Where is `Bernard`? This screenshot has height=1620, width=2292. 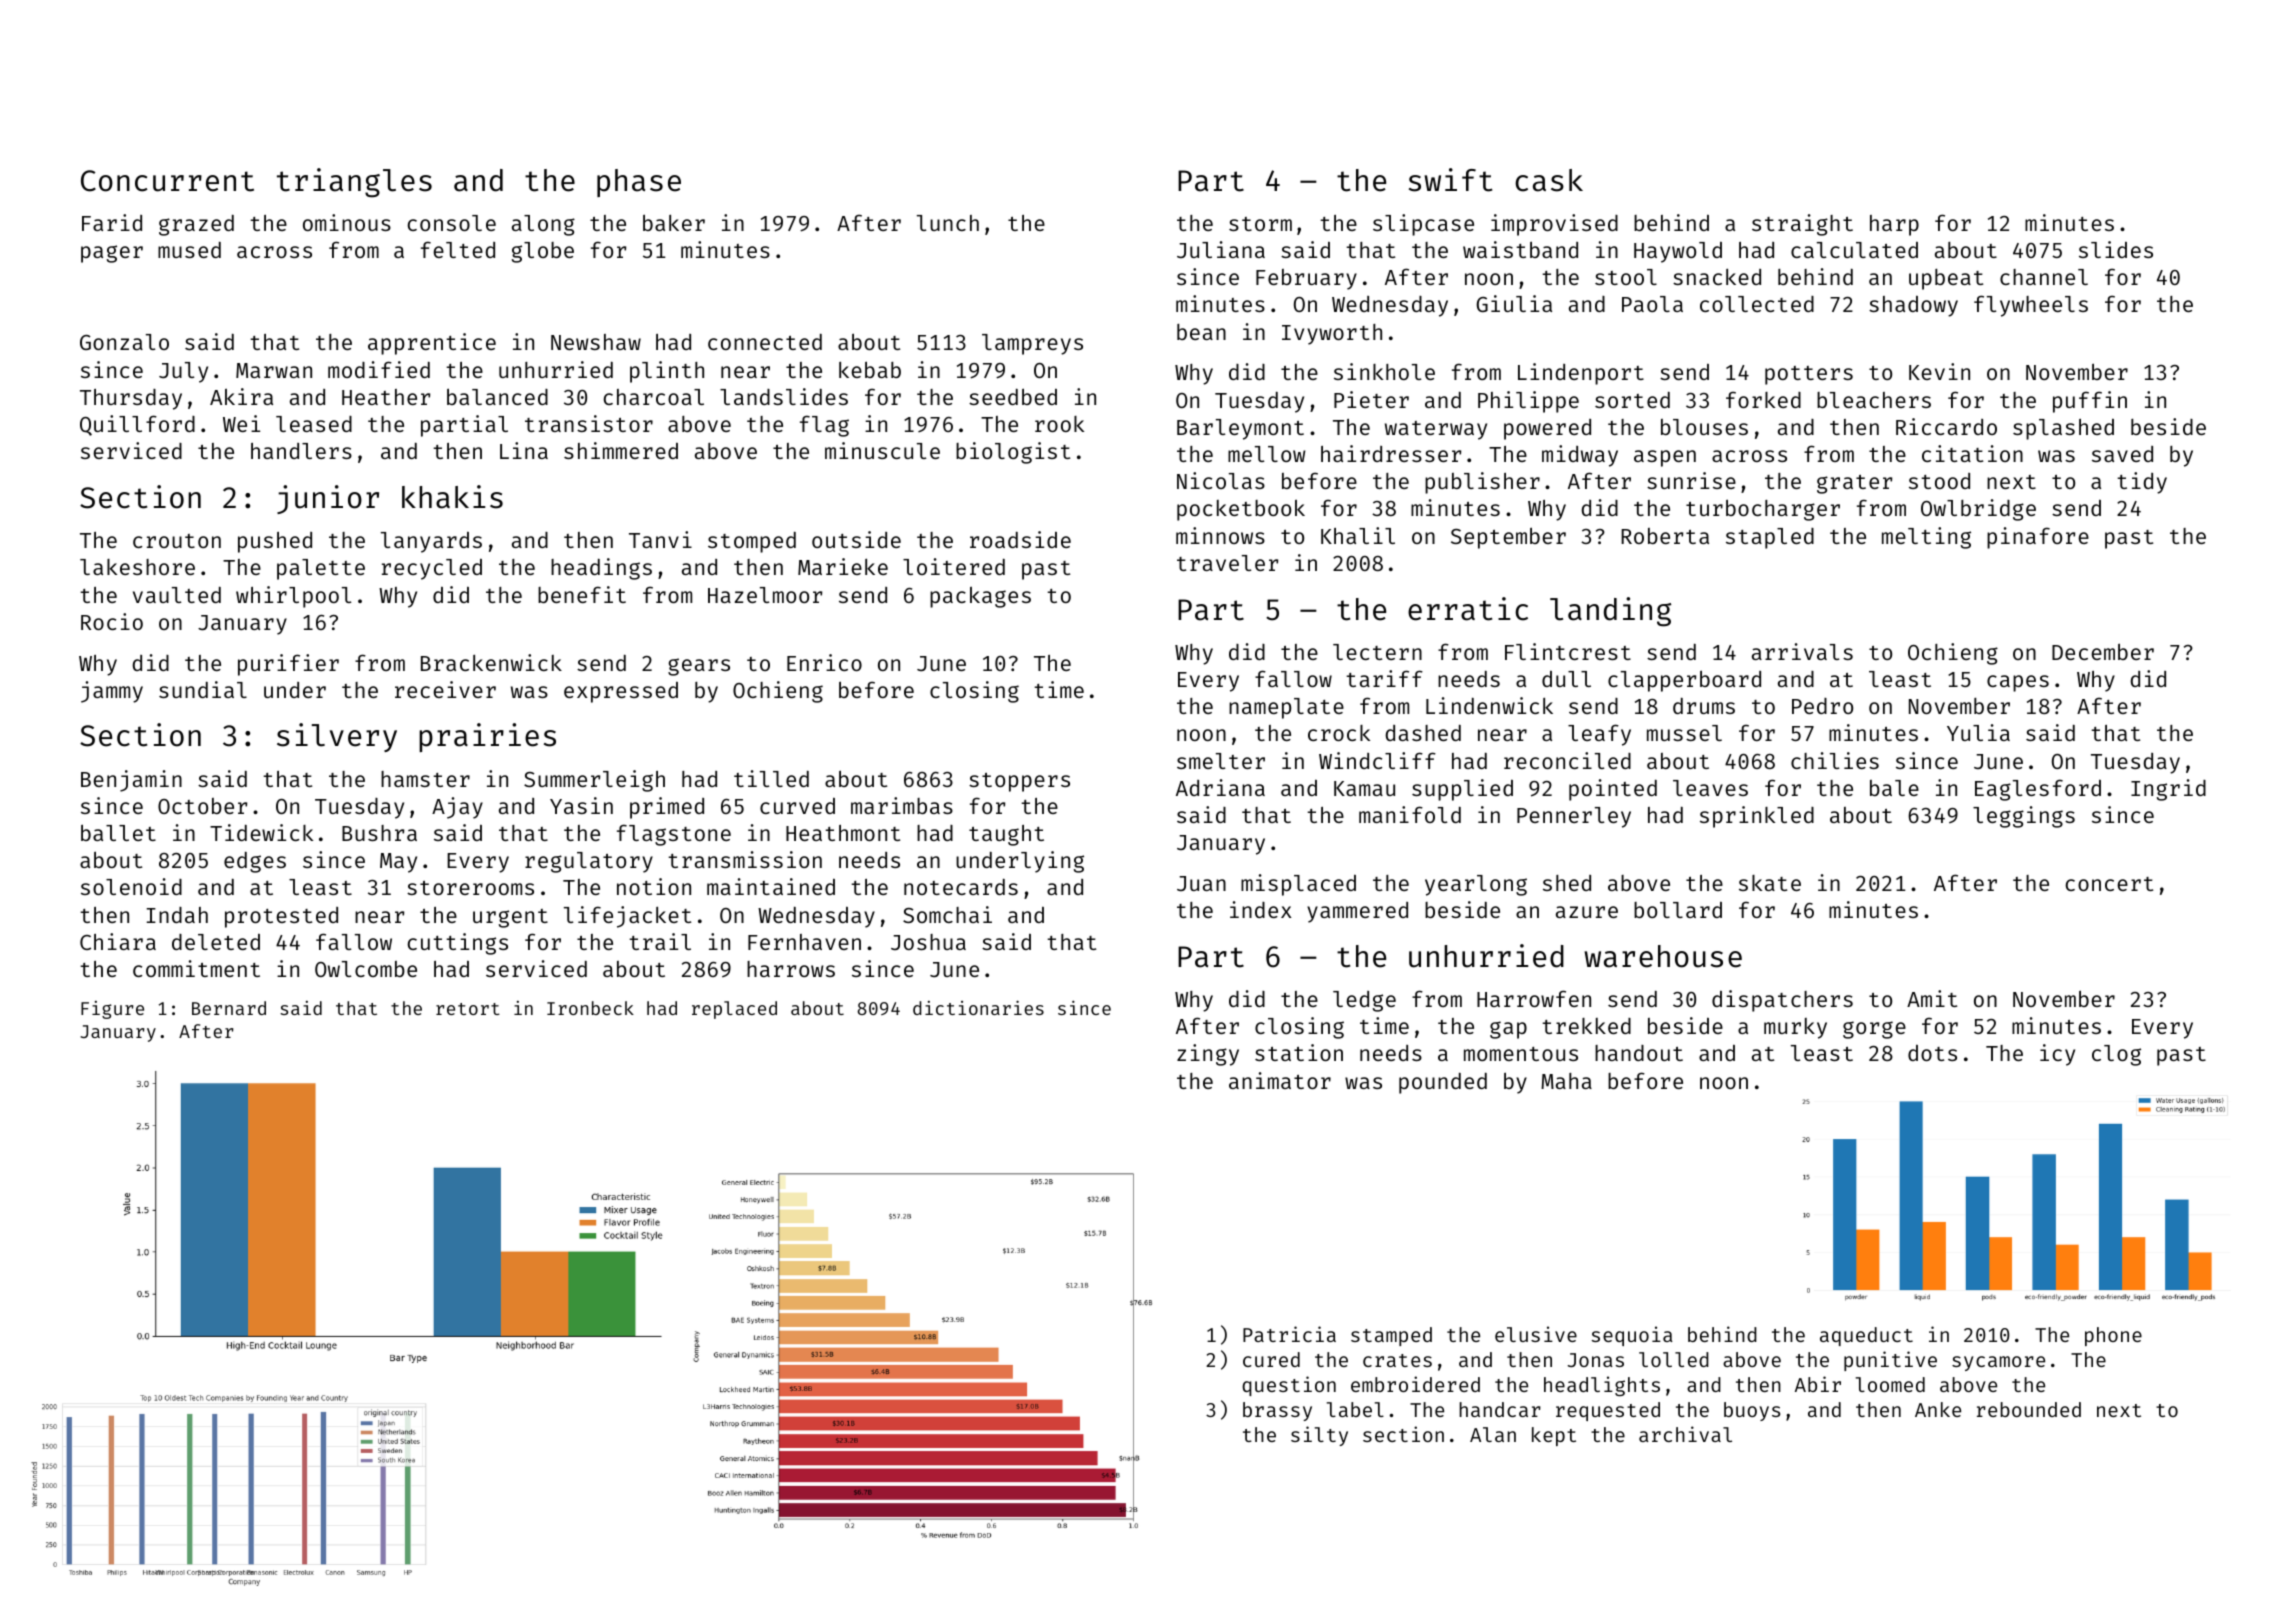
Bernard is located at coordinates (229, 1008).
